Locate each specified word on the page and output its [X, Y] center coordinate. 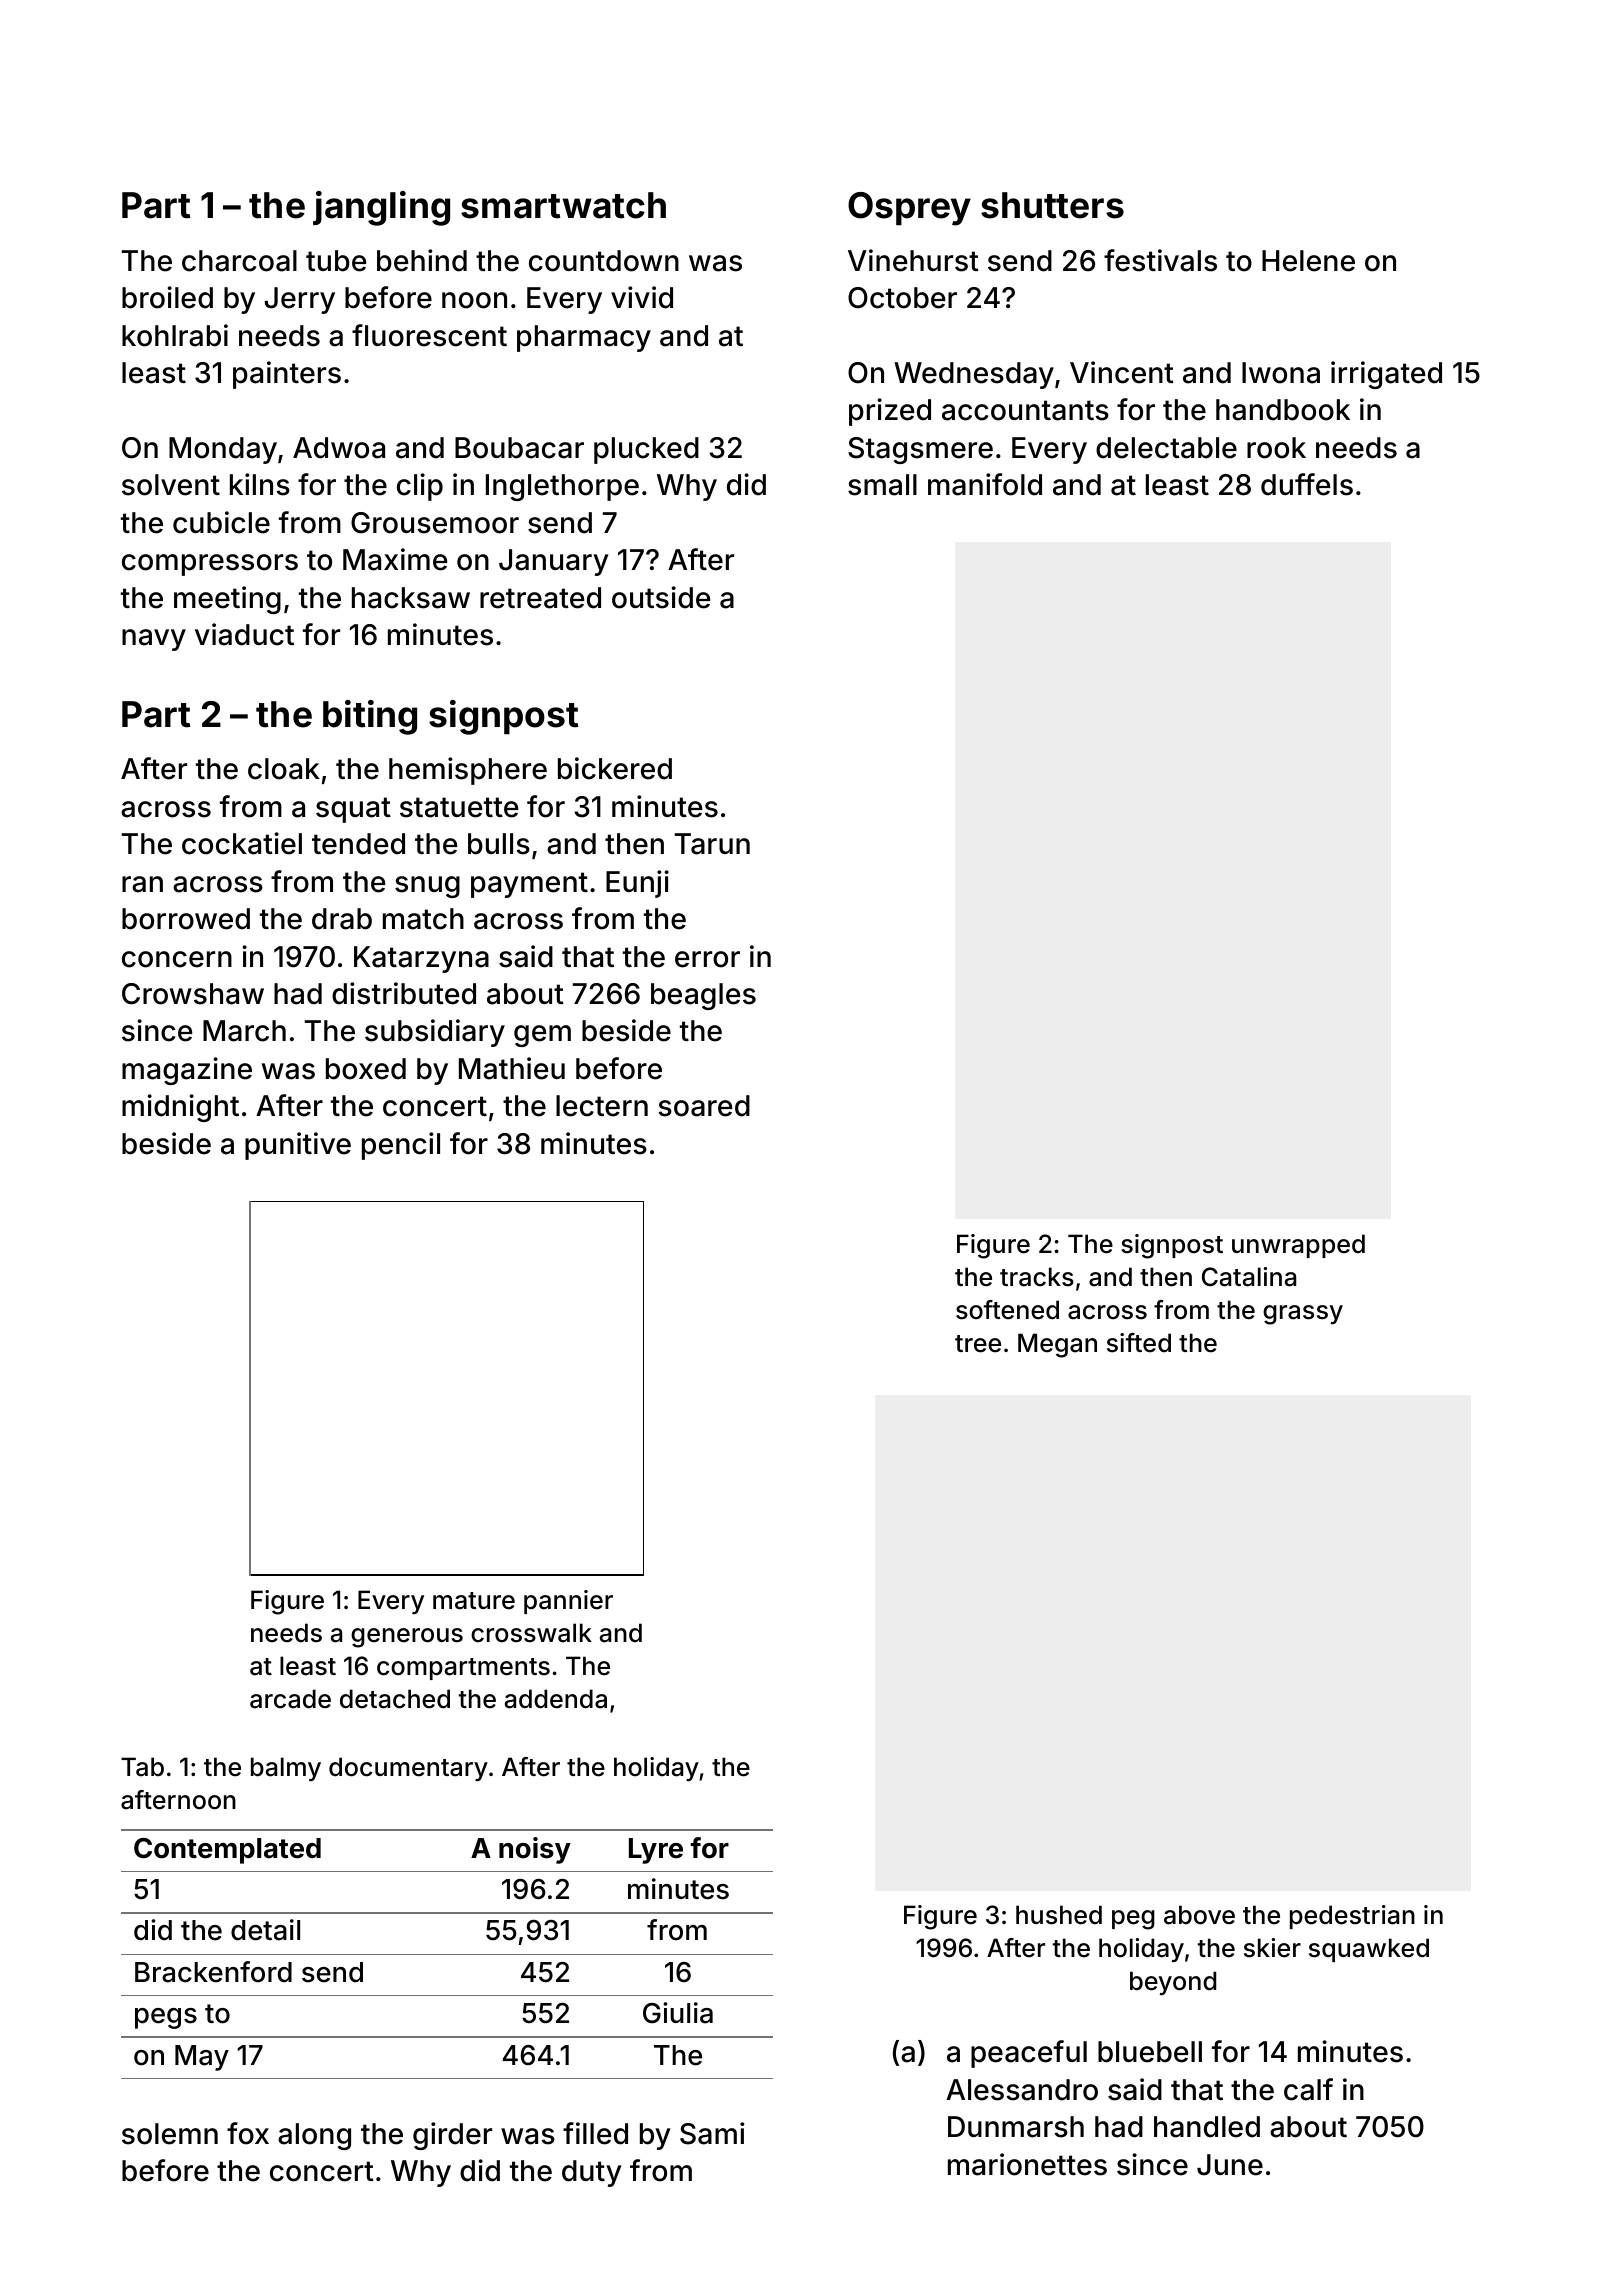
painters [287, 375]
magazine [187, 1071]
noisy [535, 1850]
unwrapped [1298, 1246]
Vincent [1122, 372]
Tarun [712, 844]
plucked [646, 450]
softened [1007, 1310]
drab [342, 919]
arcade [290, 1699]
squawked [1369, 1950]
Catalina [1249, 1277]
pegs [166, 2018]
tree [978, 1344]
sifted [1139, 1343]
